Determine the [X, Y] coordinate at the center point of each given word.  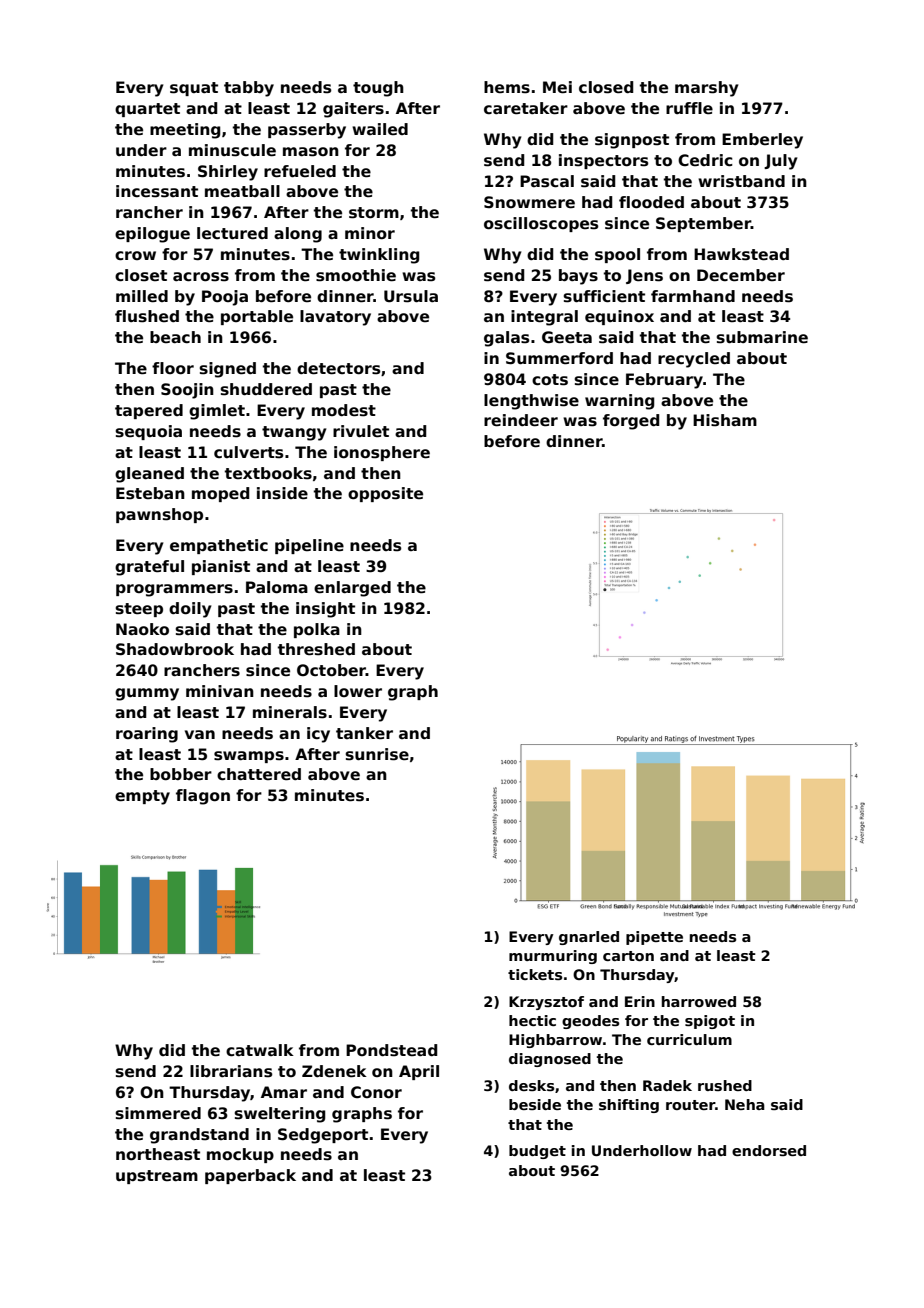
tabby [249, 89]
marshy [706, 89]
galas [506, 339]
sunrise [377, 754]
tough [378, 89]
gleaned [149, 475]
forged [631, 422]
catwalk [260, 1050]
